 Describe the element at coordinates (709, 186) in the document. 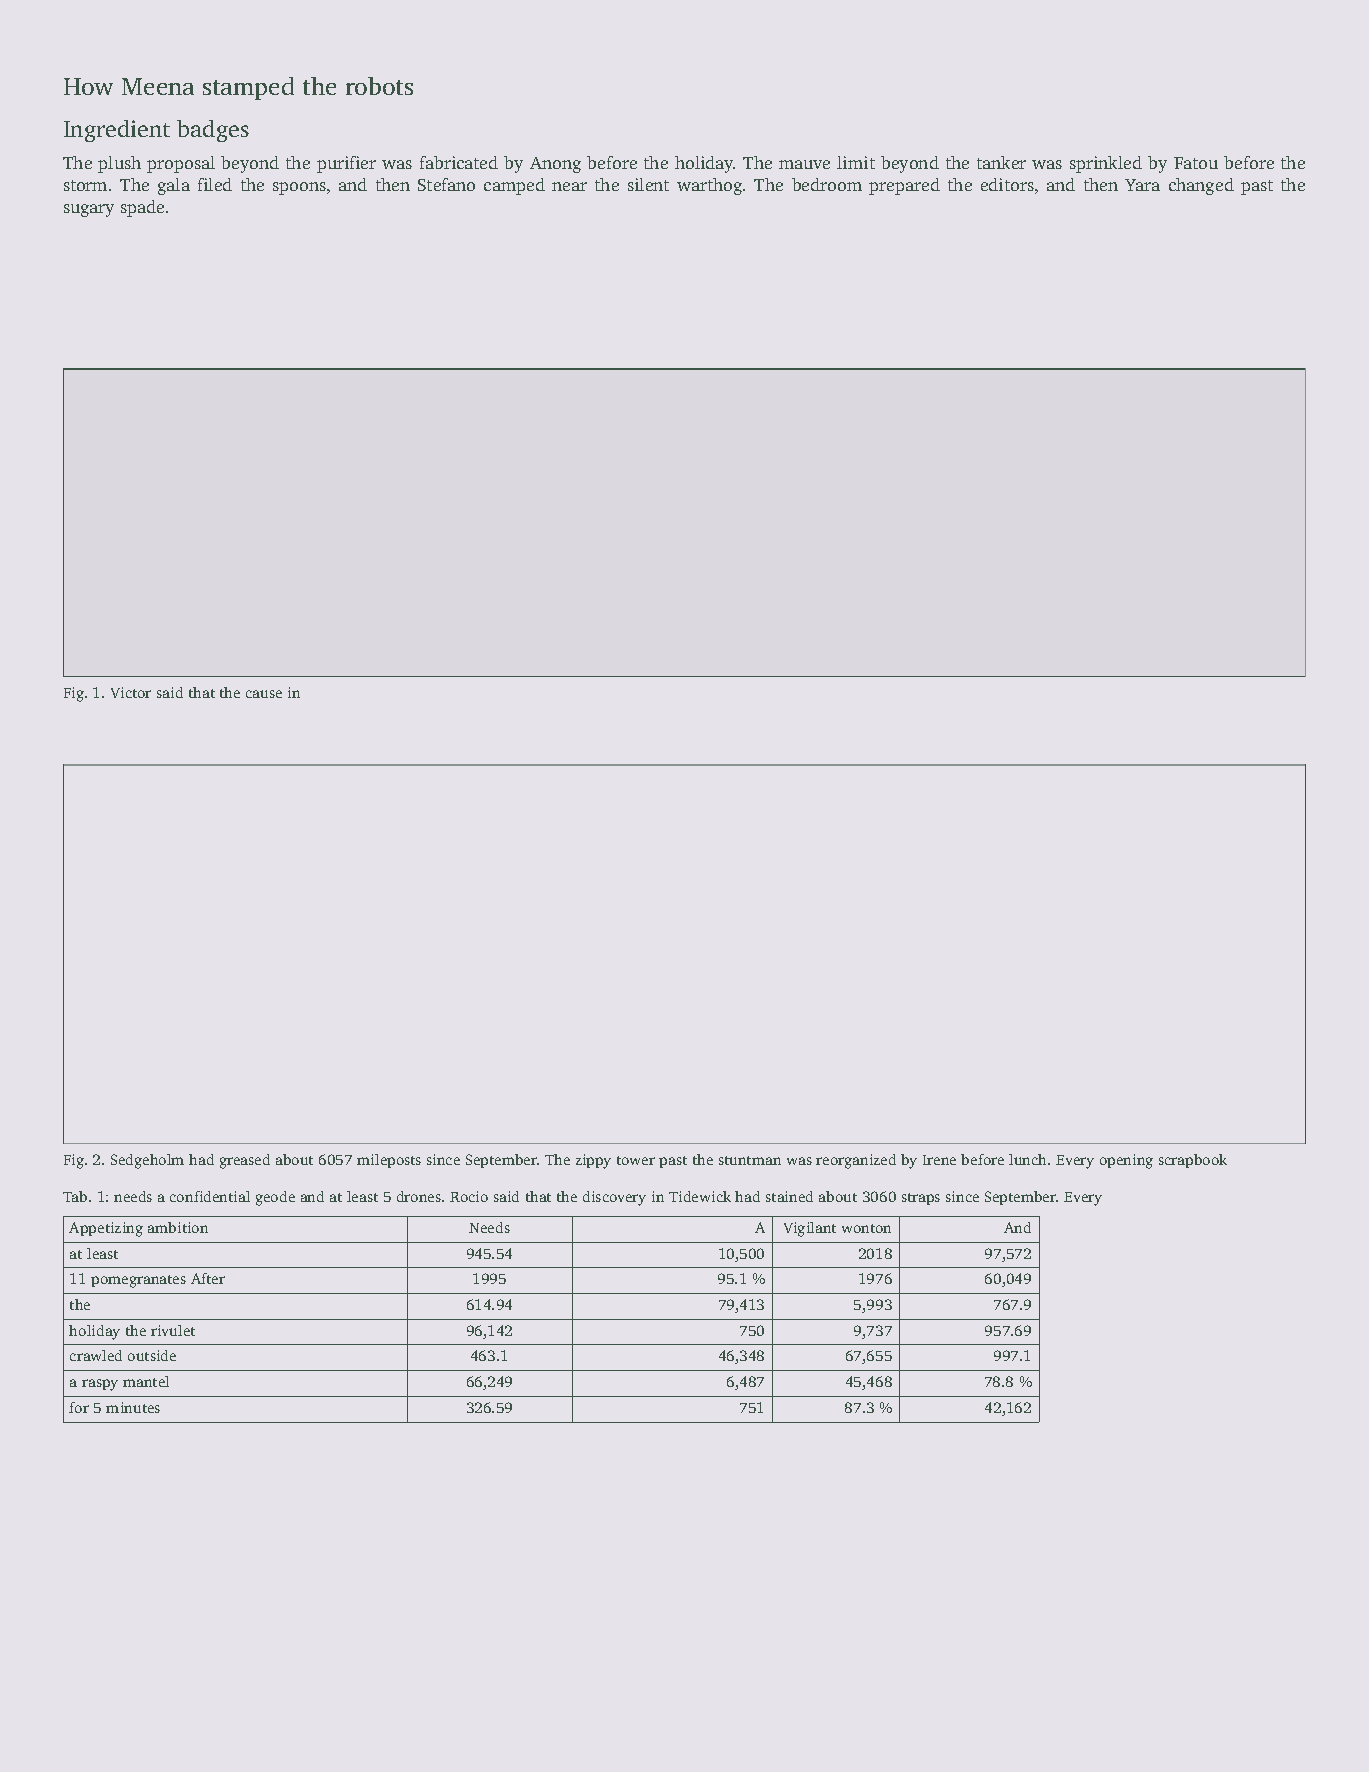

I see `warthog` at that location.
